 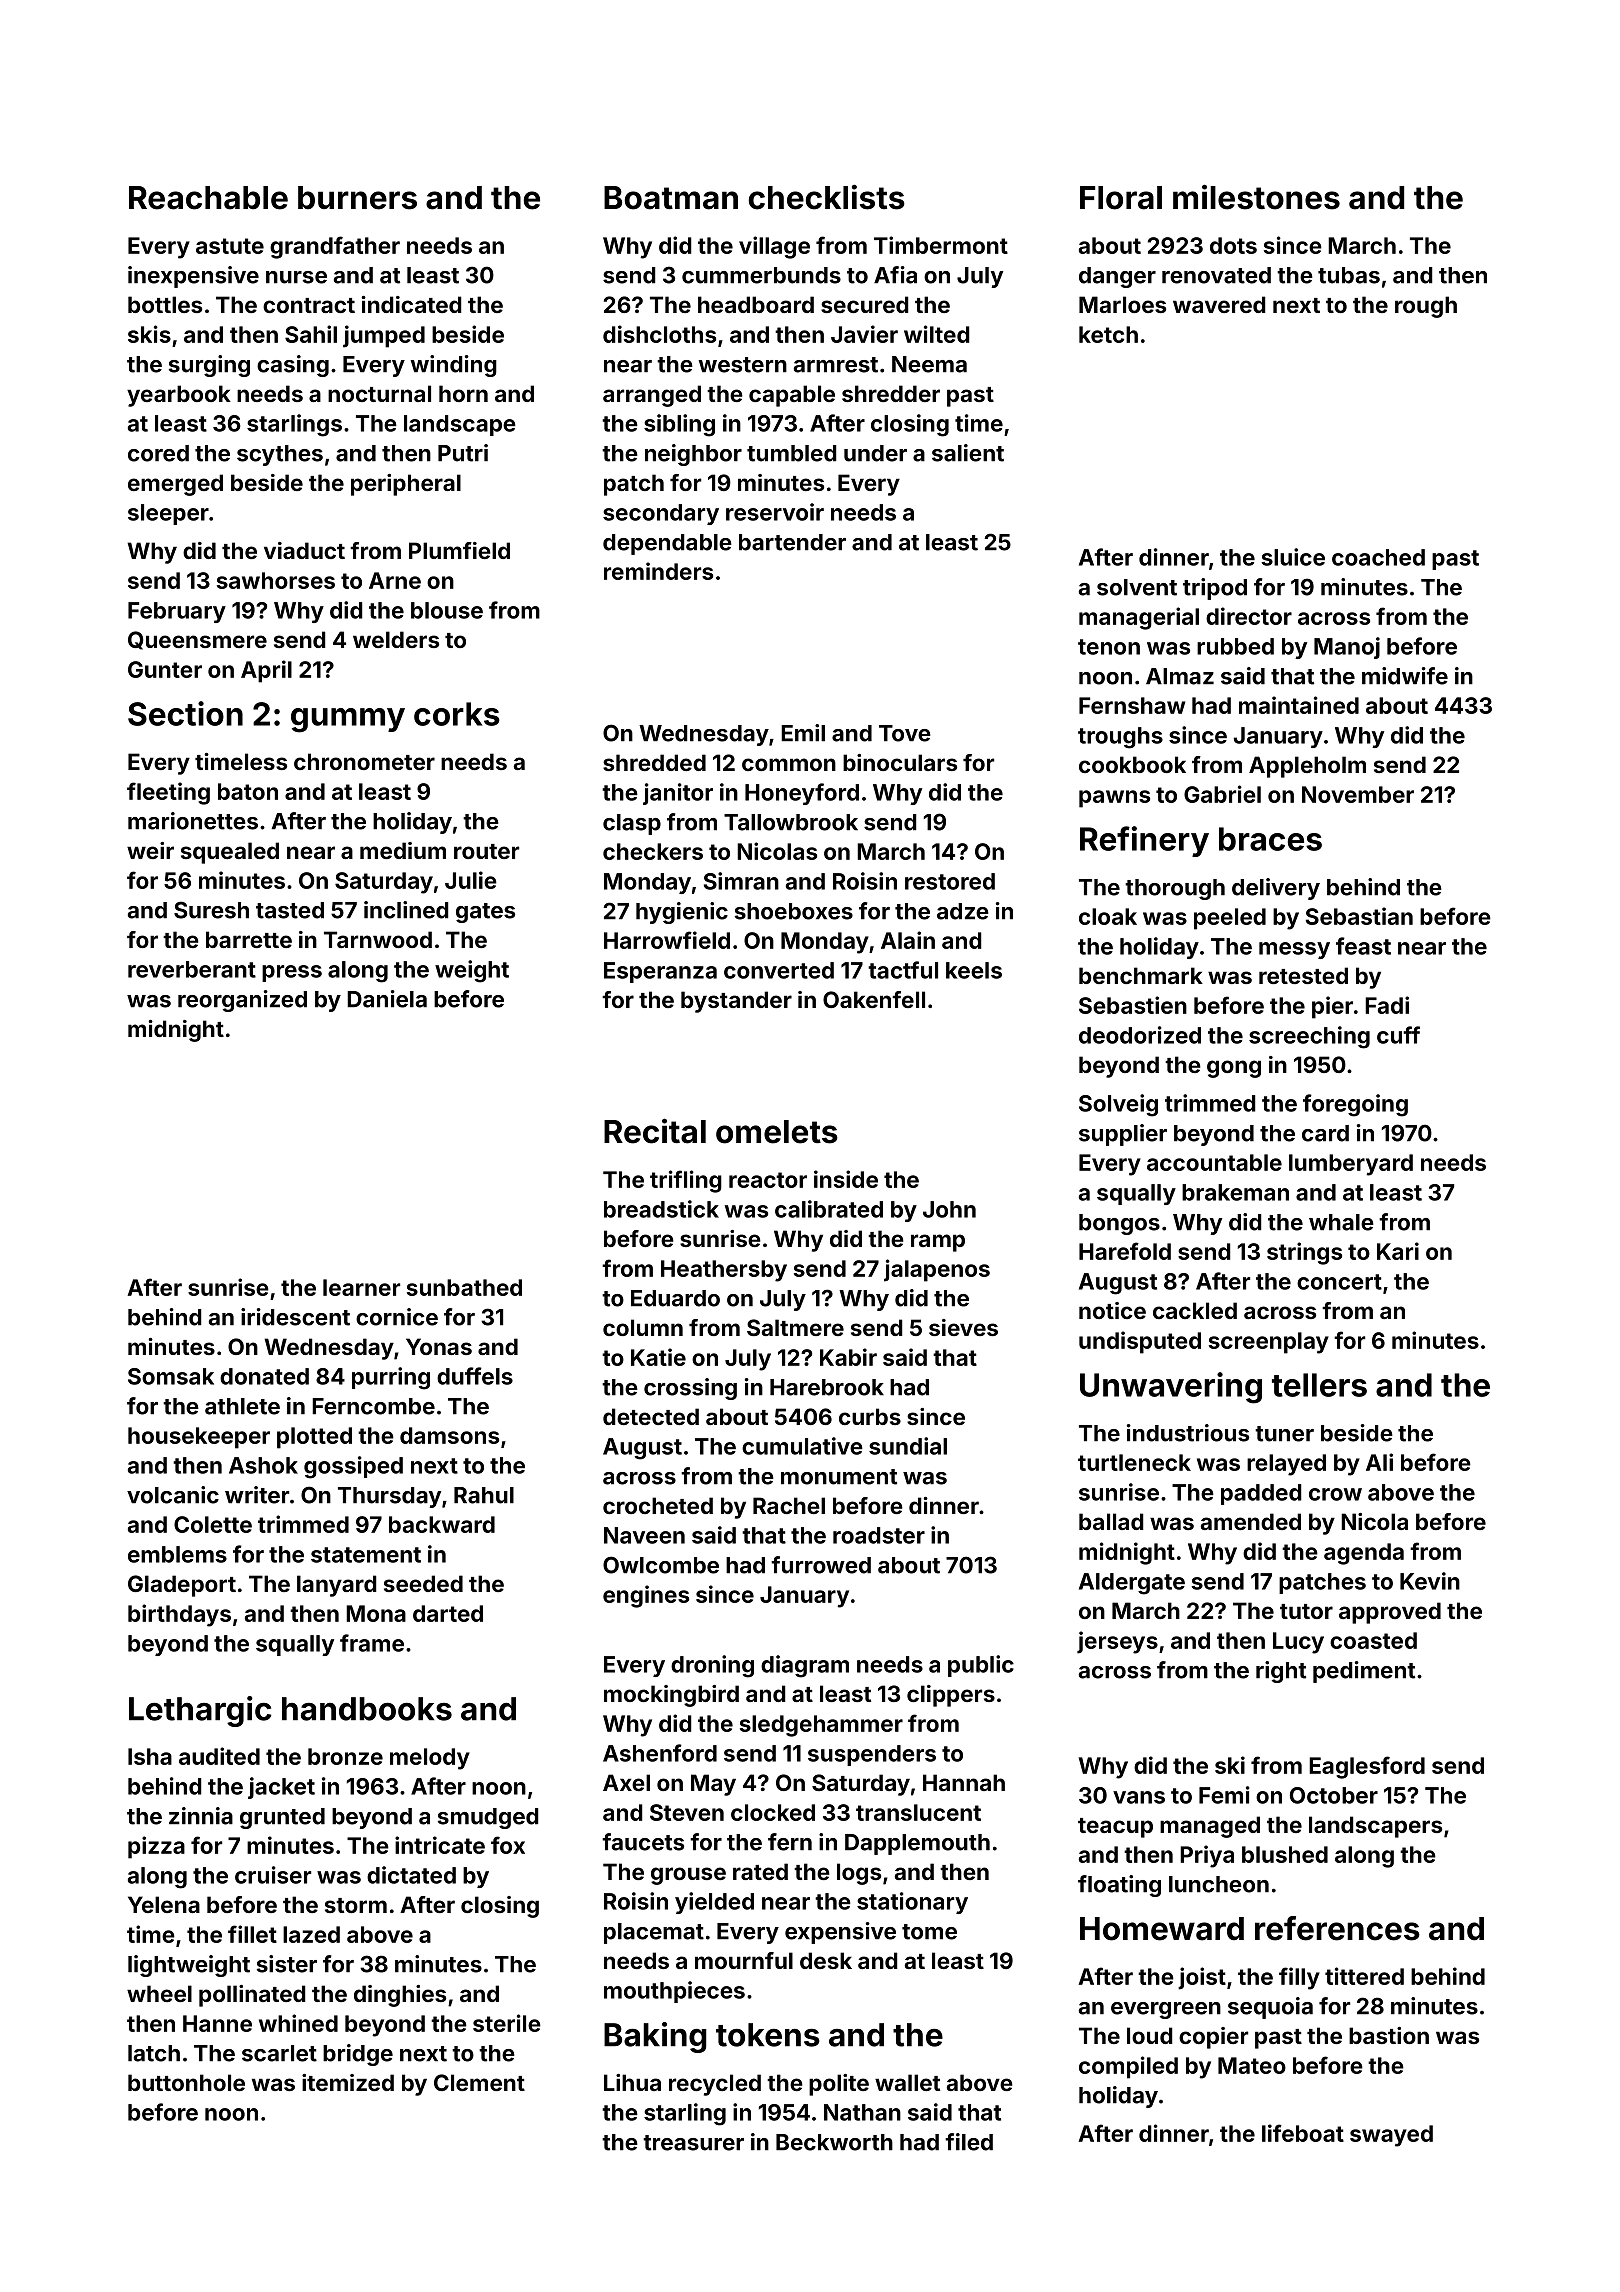 I want to click on public, so click(x=981, y=1666).
